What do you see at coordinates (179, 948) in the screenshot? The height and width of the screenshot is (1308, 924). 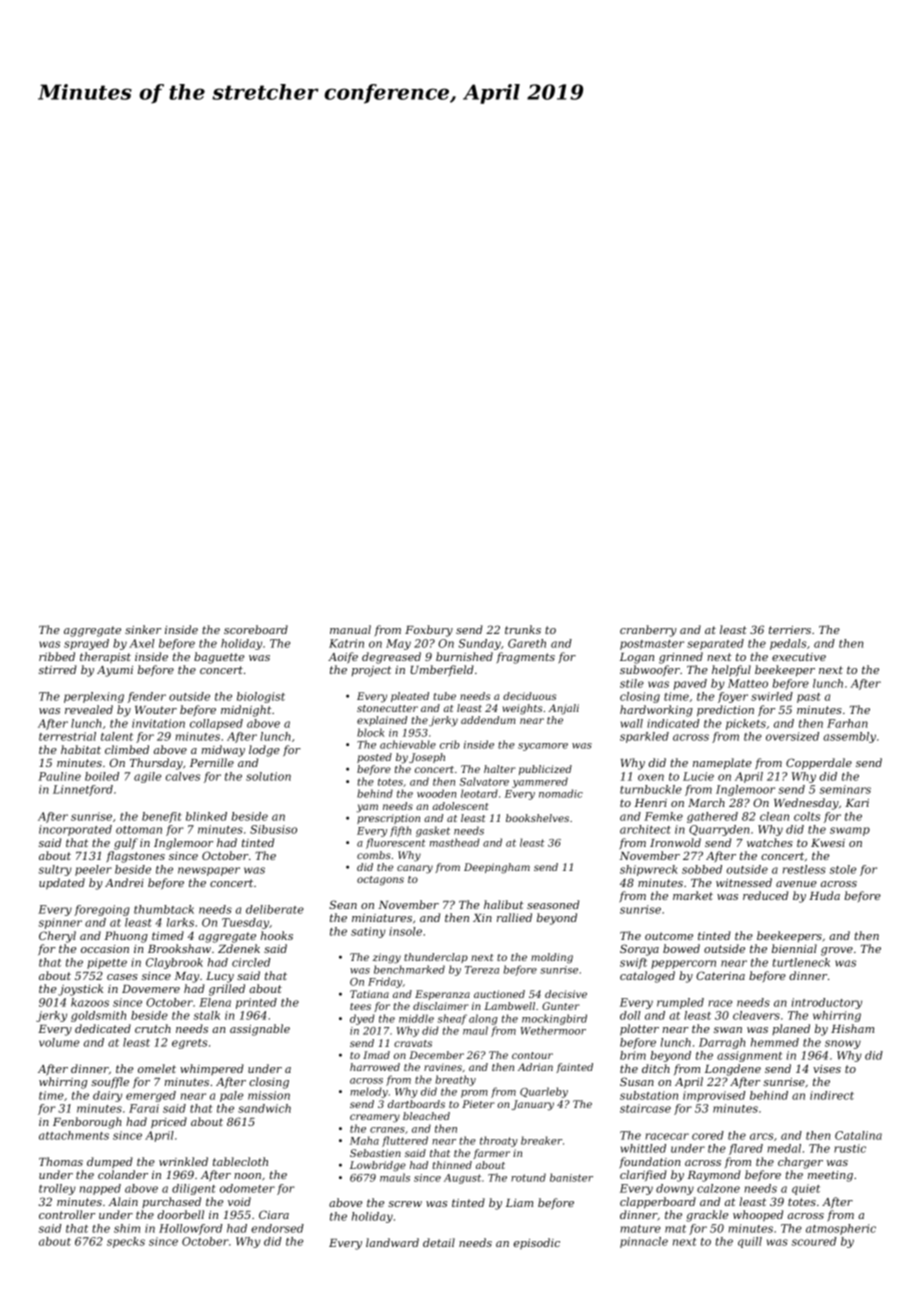 I see `Brookshaw` at bounding box center [179, 948].
